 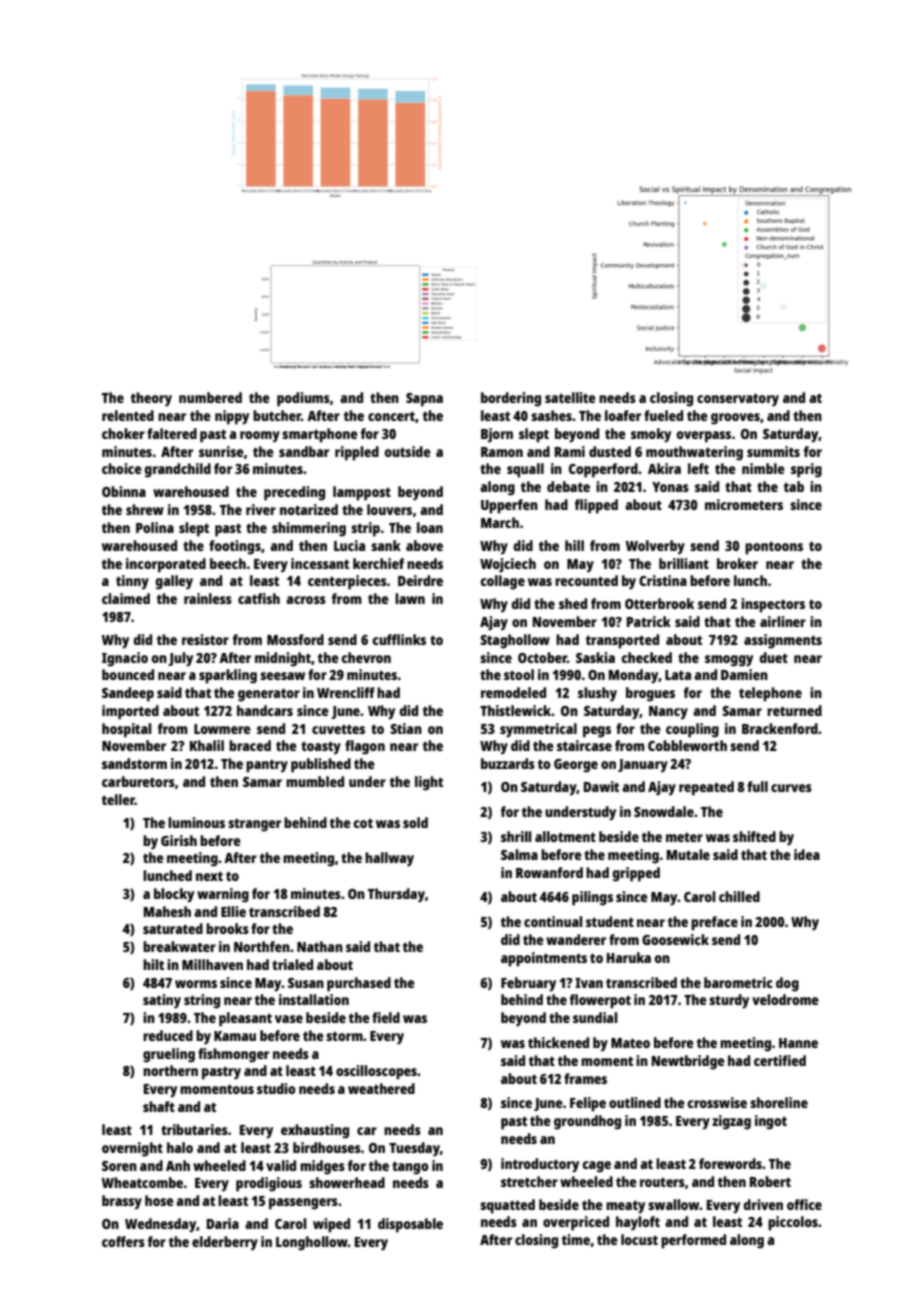 I want to click on Hanne, so click(x=798, y=1043).
